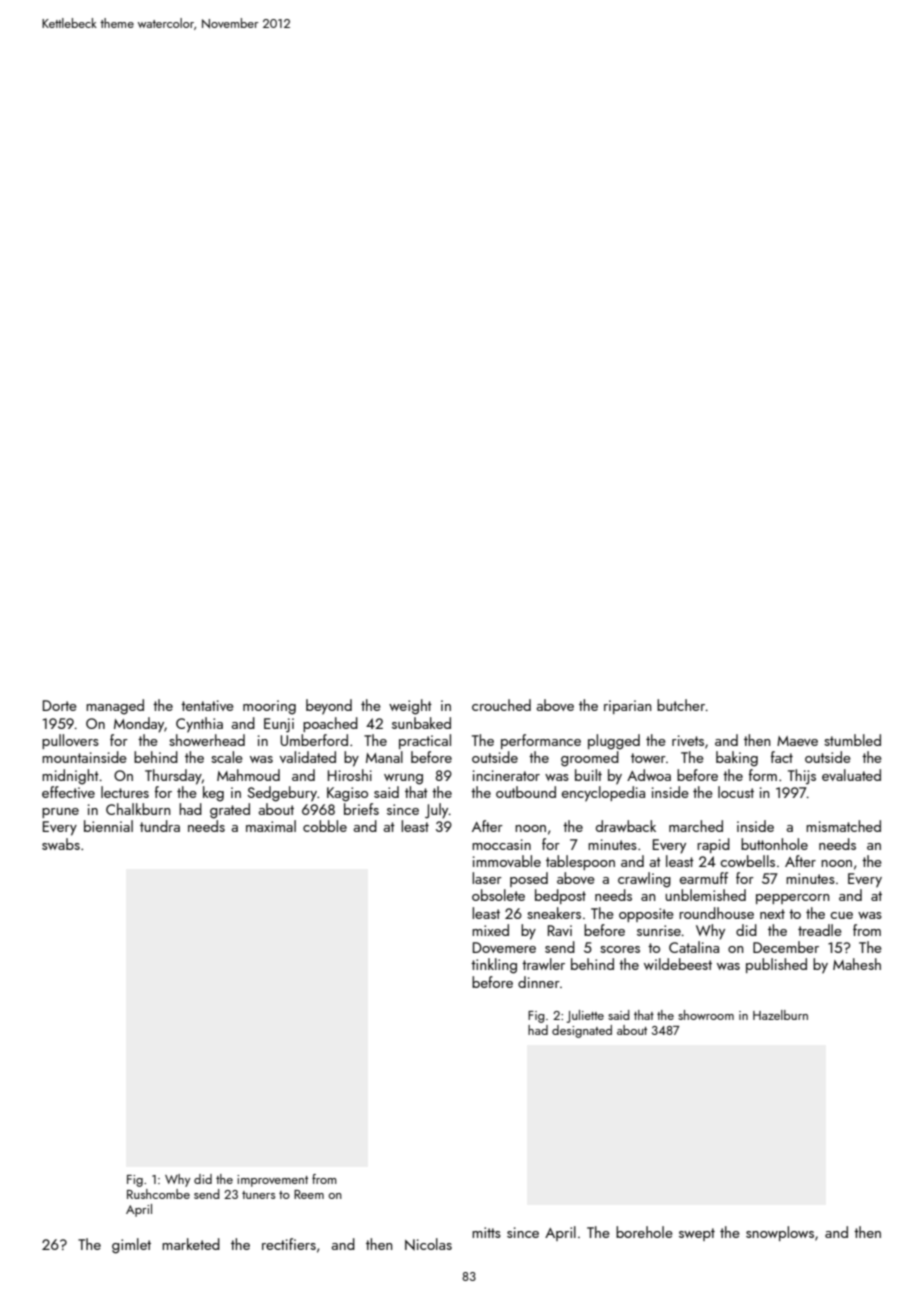  What do you see at coordinates (501, 705) in the document?
I see `crouched` at bounding box center [501, 705].
